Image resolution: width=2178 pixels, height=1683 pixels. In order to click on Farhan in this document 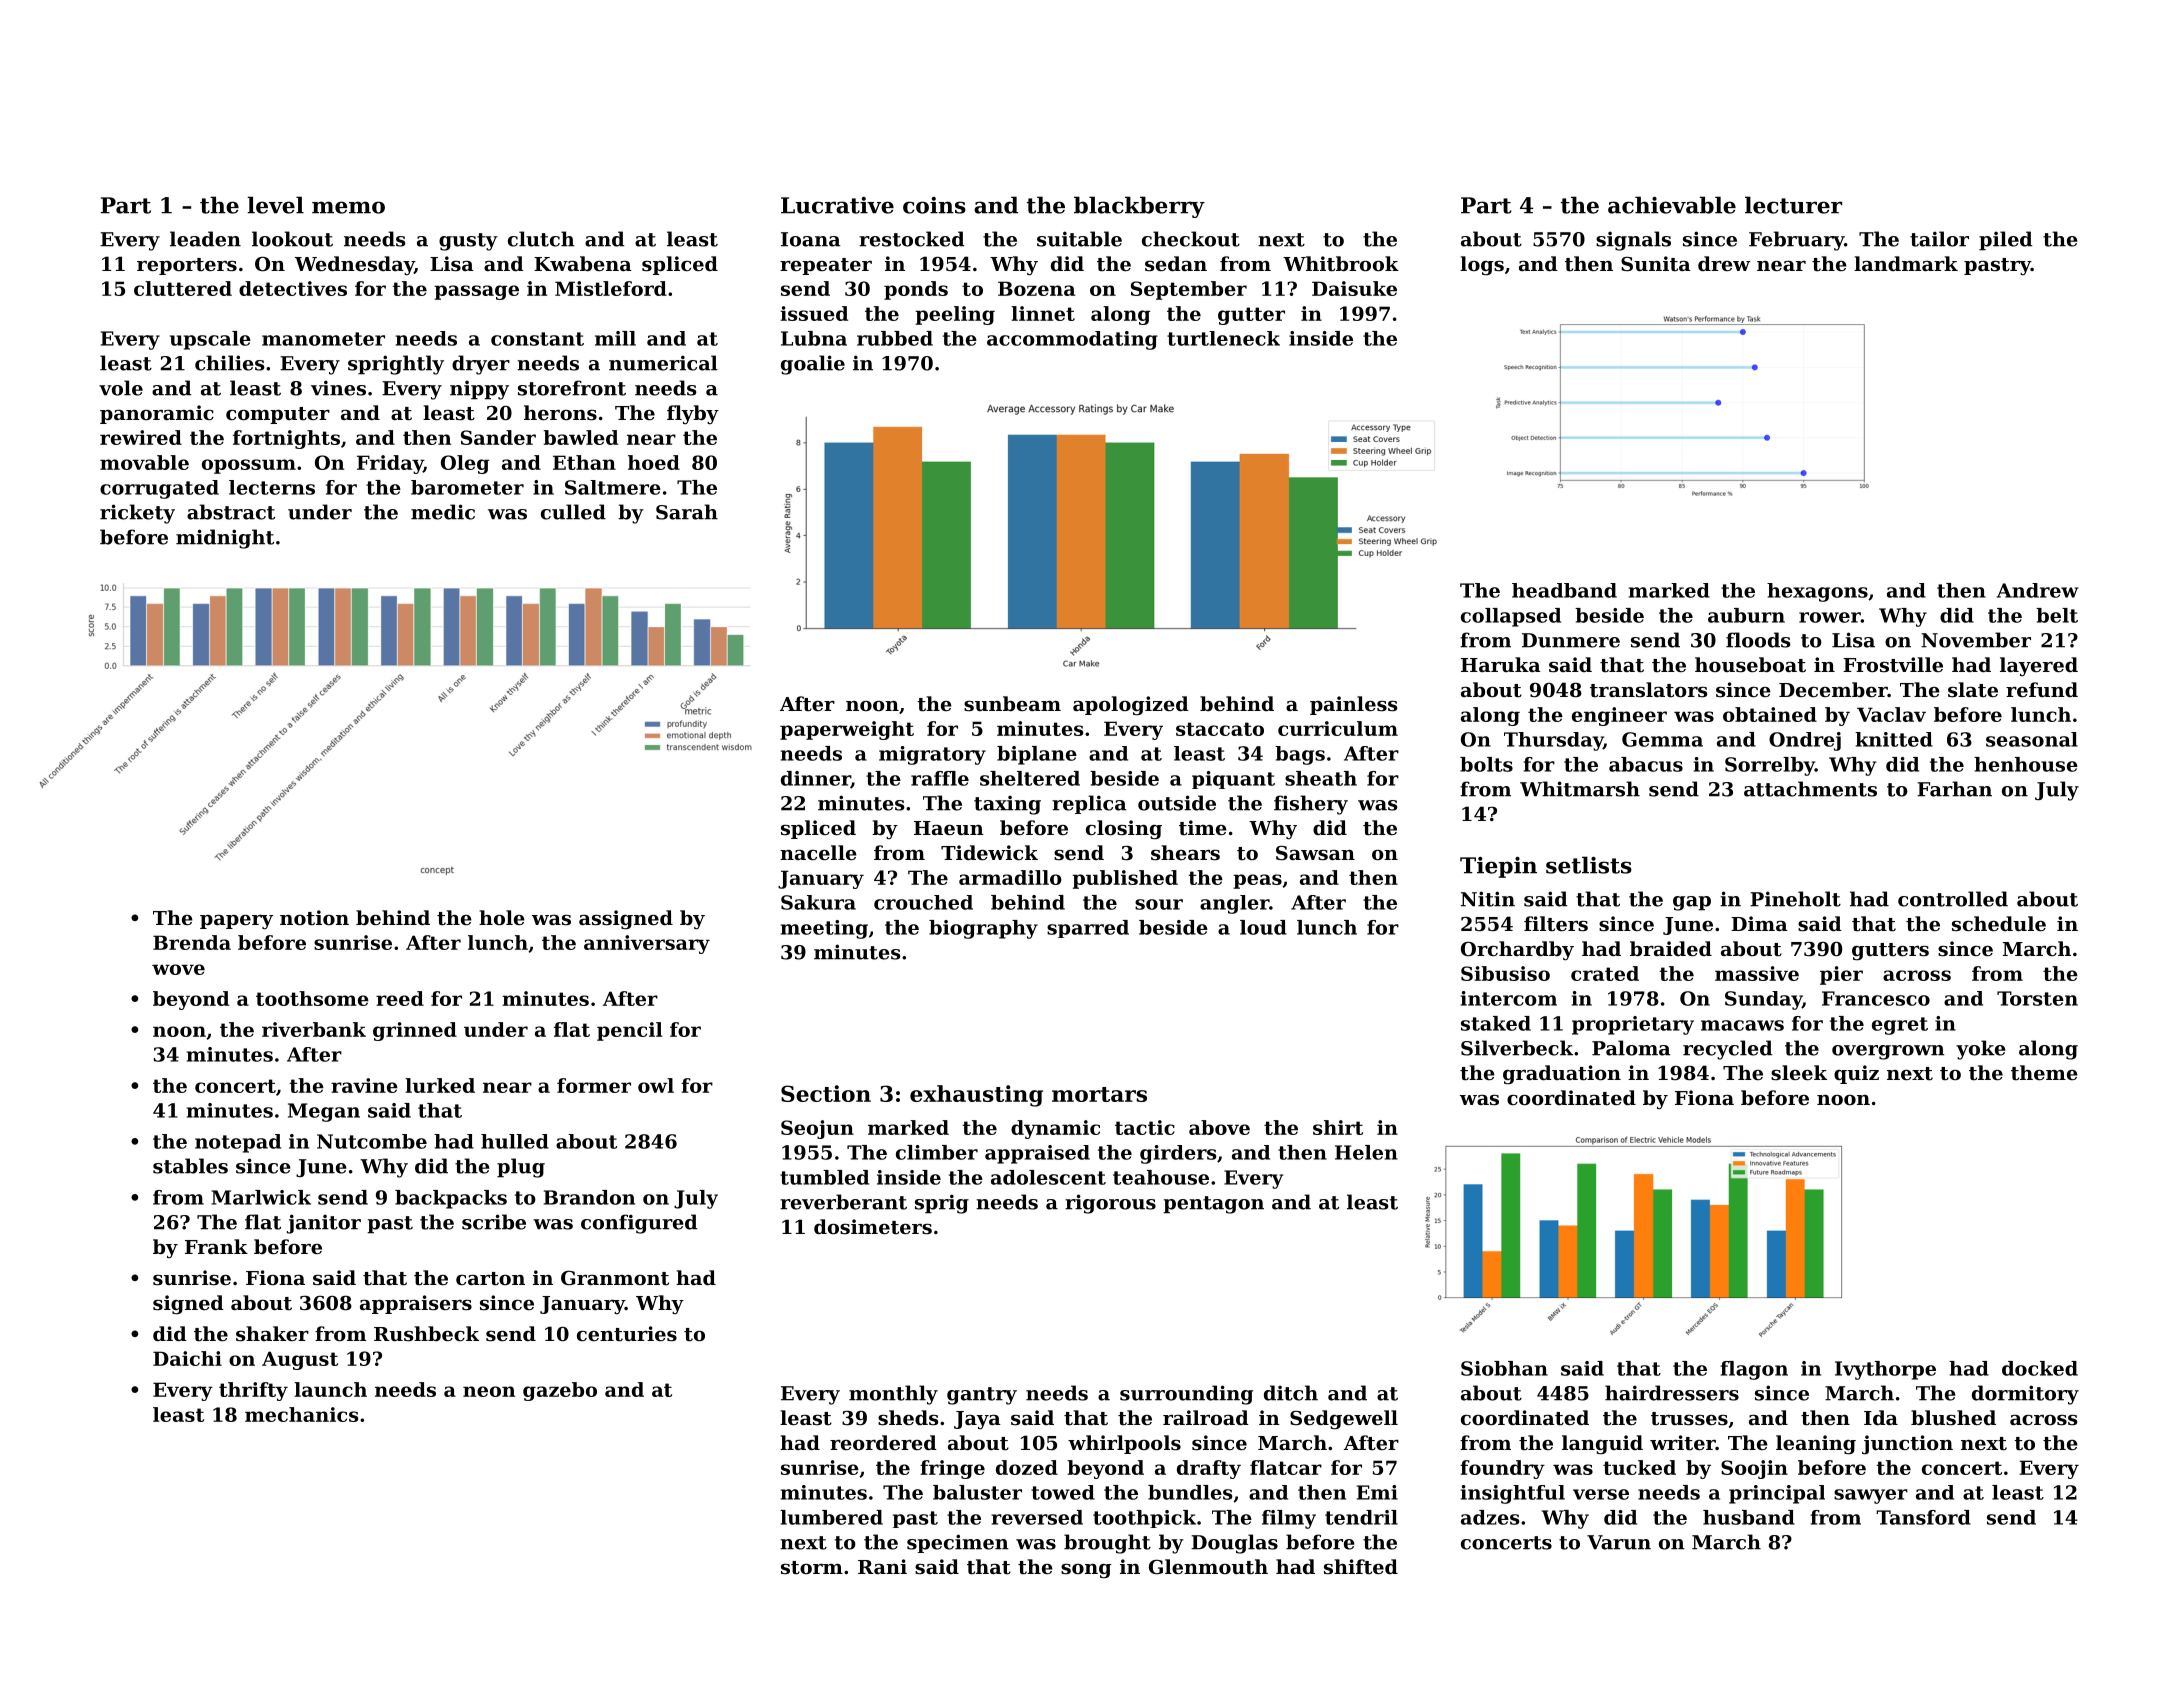, I will do `click(1954, 789)`.
